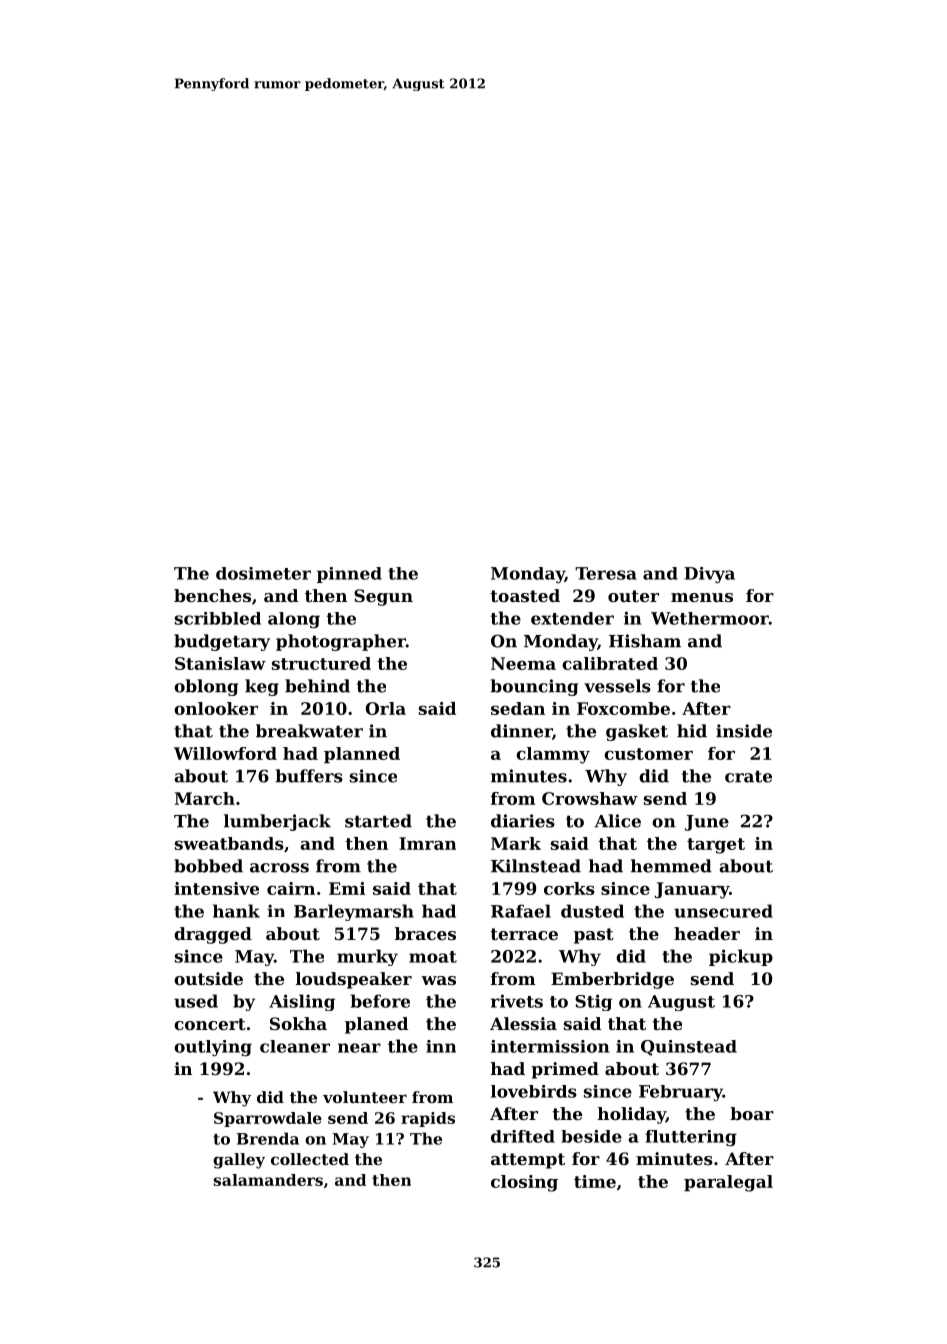  What do you see at coordinates (744, 731) in the document?
I see `inside` at bounding box center [744, 731].
